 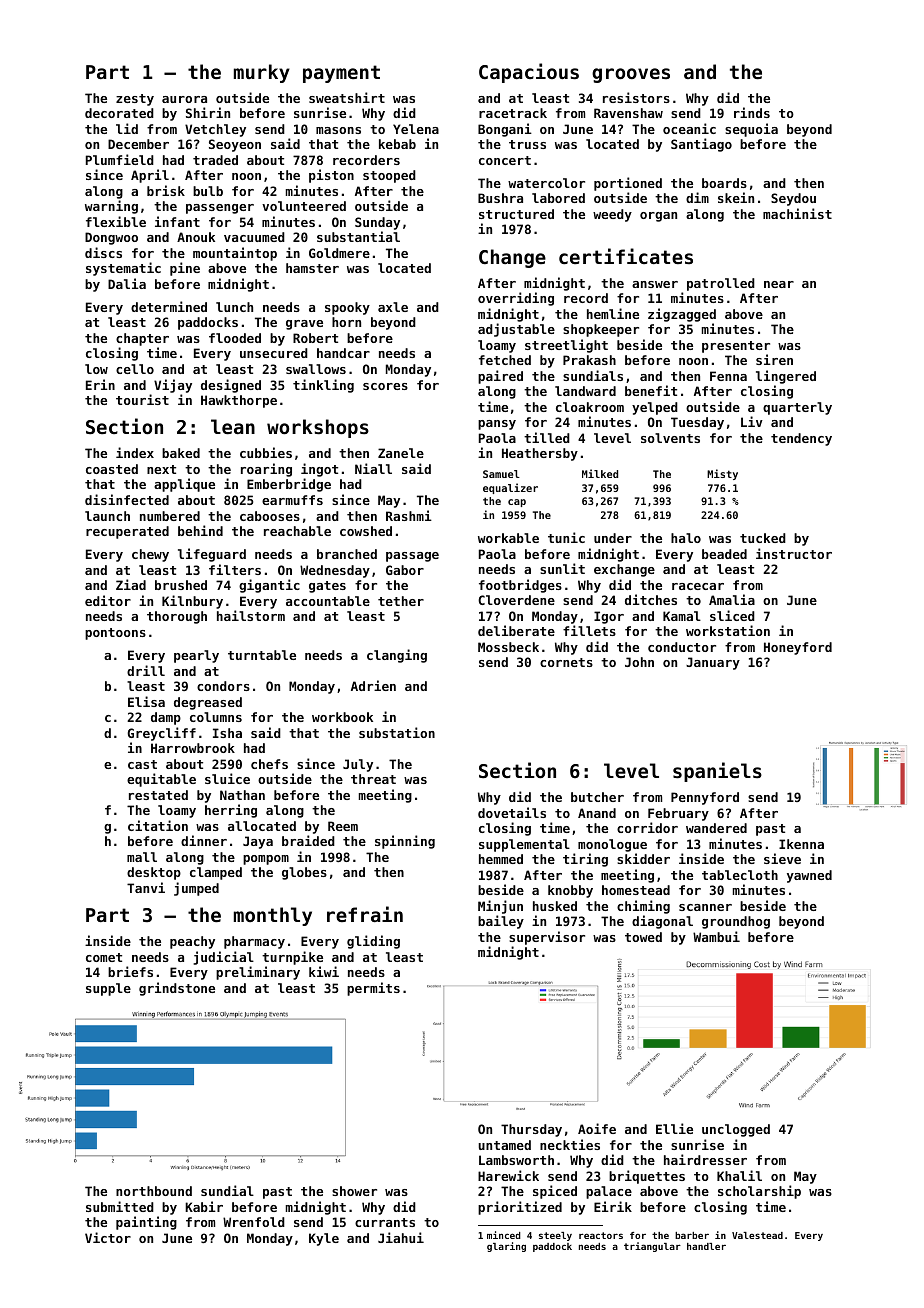 I want to click on Seydou, so click(x=793, y=199).
